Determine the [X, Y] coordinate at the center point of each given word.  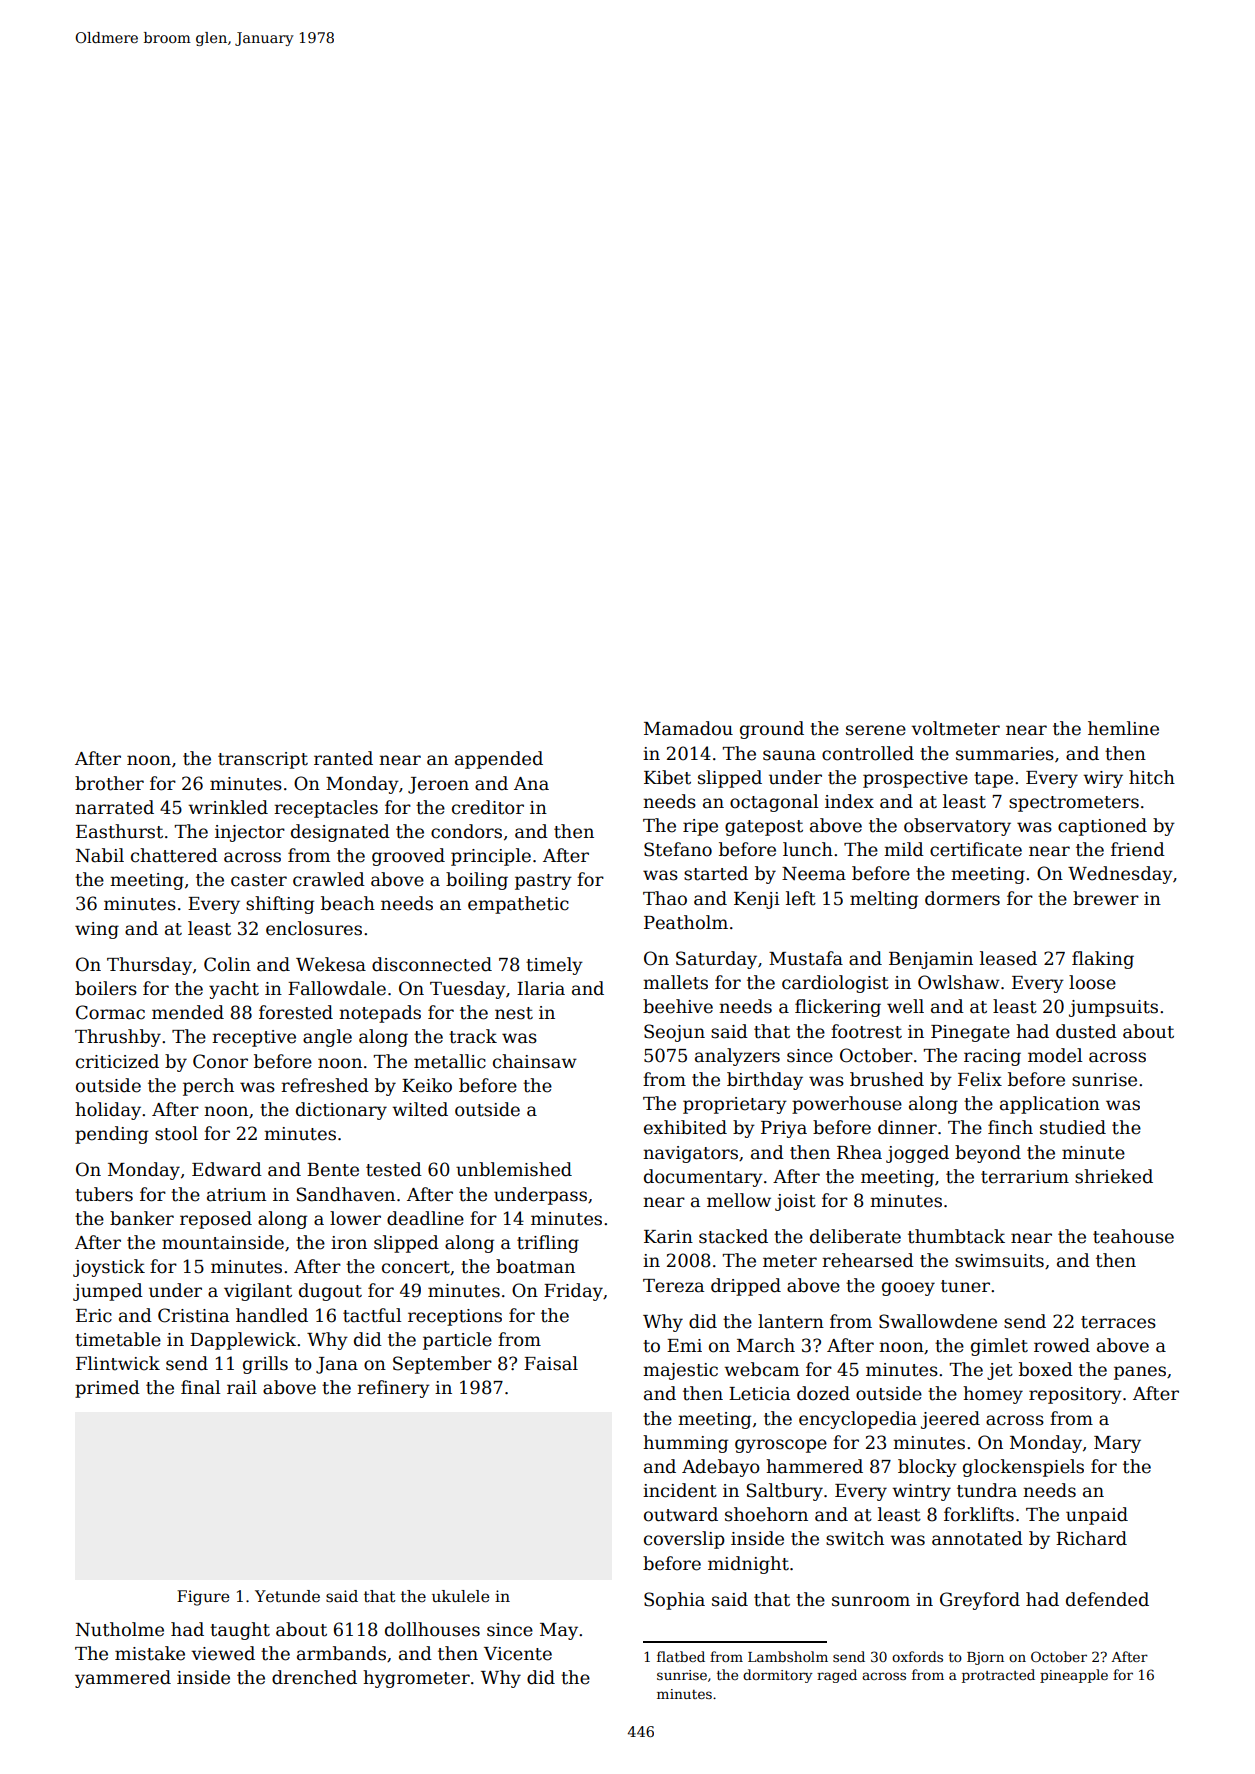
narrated [114, 807]
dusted [1086, 1031]
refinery [393, 1389]
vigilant [258, 1292]
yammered [123, 1679]
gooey [908, 1289]
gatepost [764, 828]
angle [327, 1038]
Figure [203, 1598]
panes [1140, 1373]
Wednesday [1120, 875]
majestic [680, 1371]
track [473, 1036]
